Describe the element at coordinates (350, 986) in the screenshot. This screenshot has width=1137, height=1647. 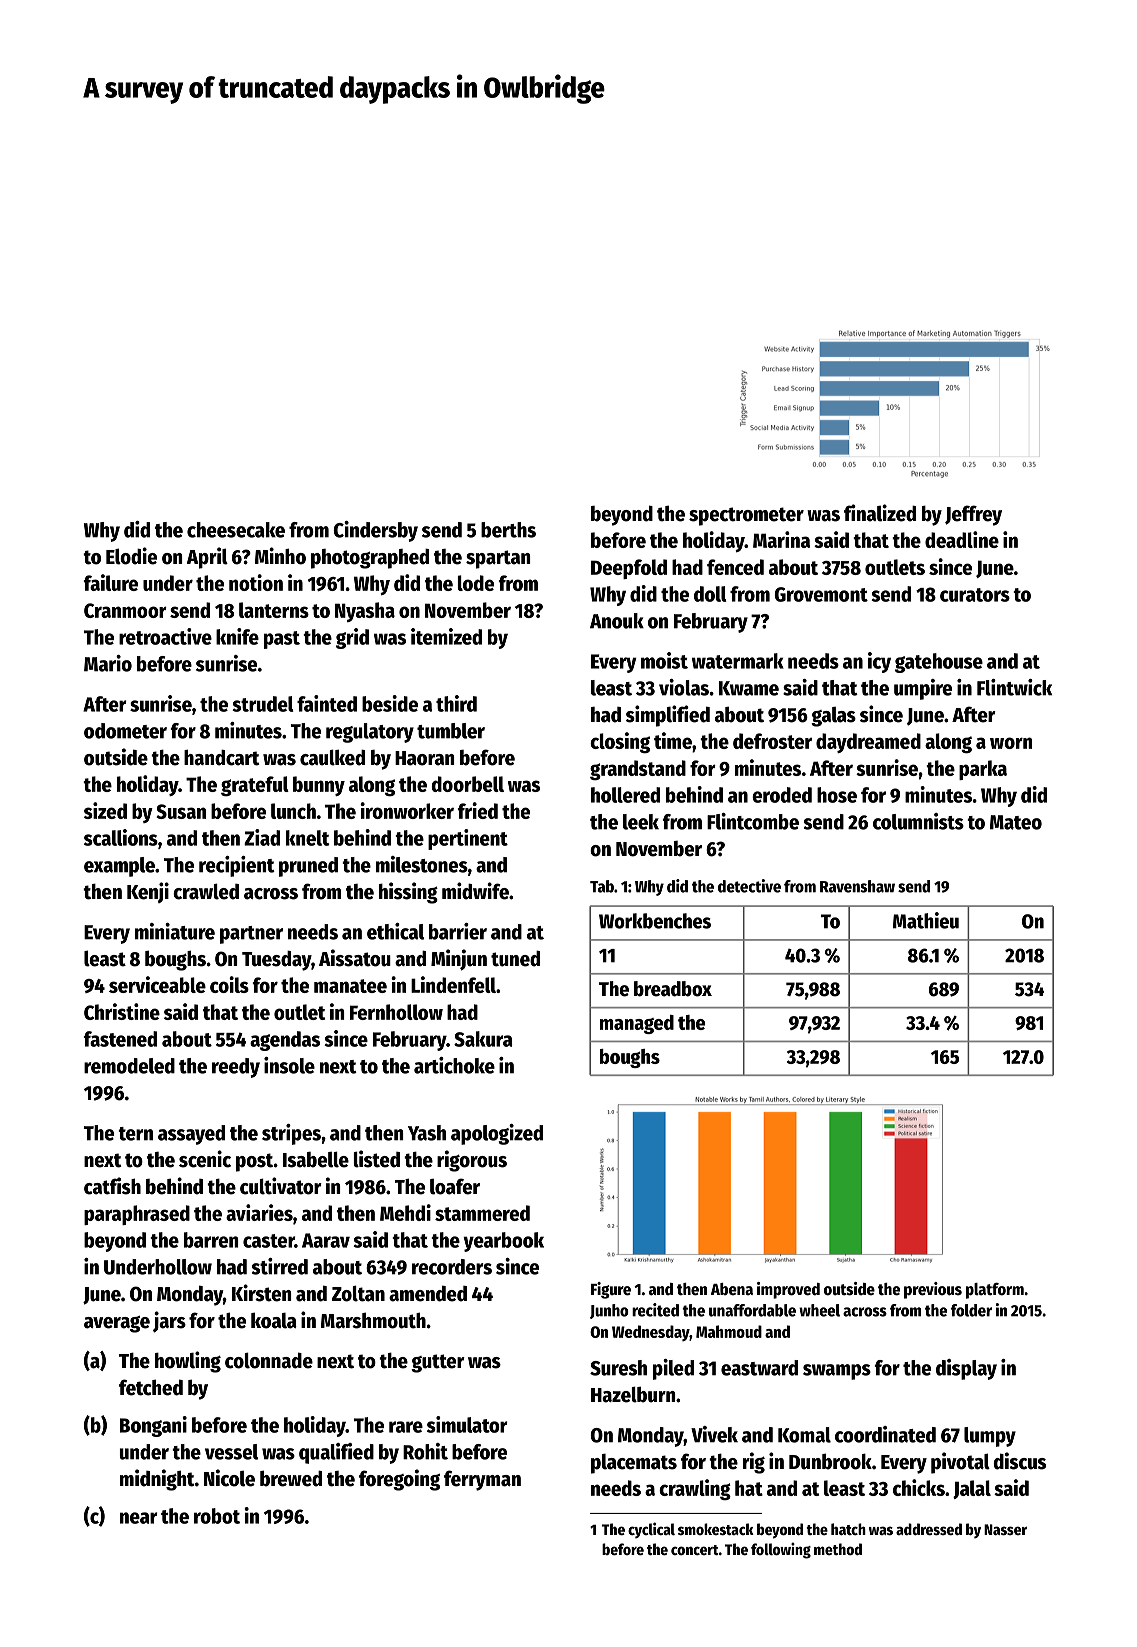
I see `manatee` at that location.
